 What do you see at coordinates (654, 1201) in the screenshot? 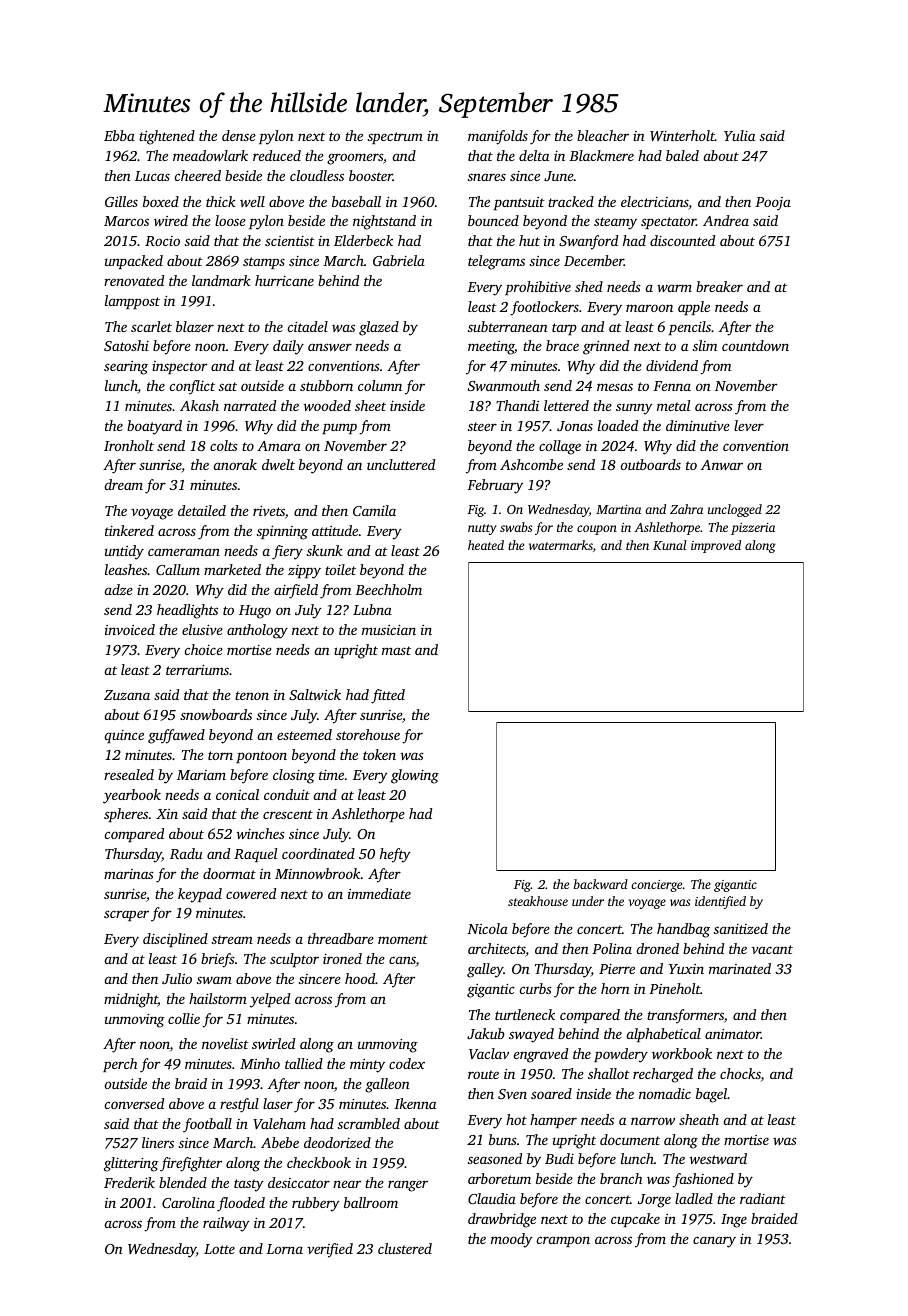
I see `Jorge` at bounding box center [654, 1201].
